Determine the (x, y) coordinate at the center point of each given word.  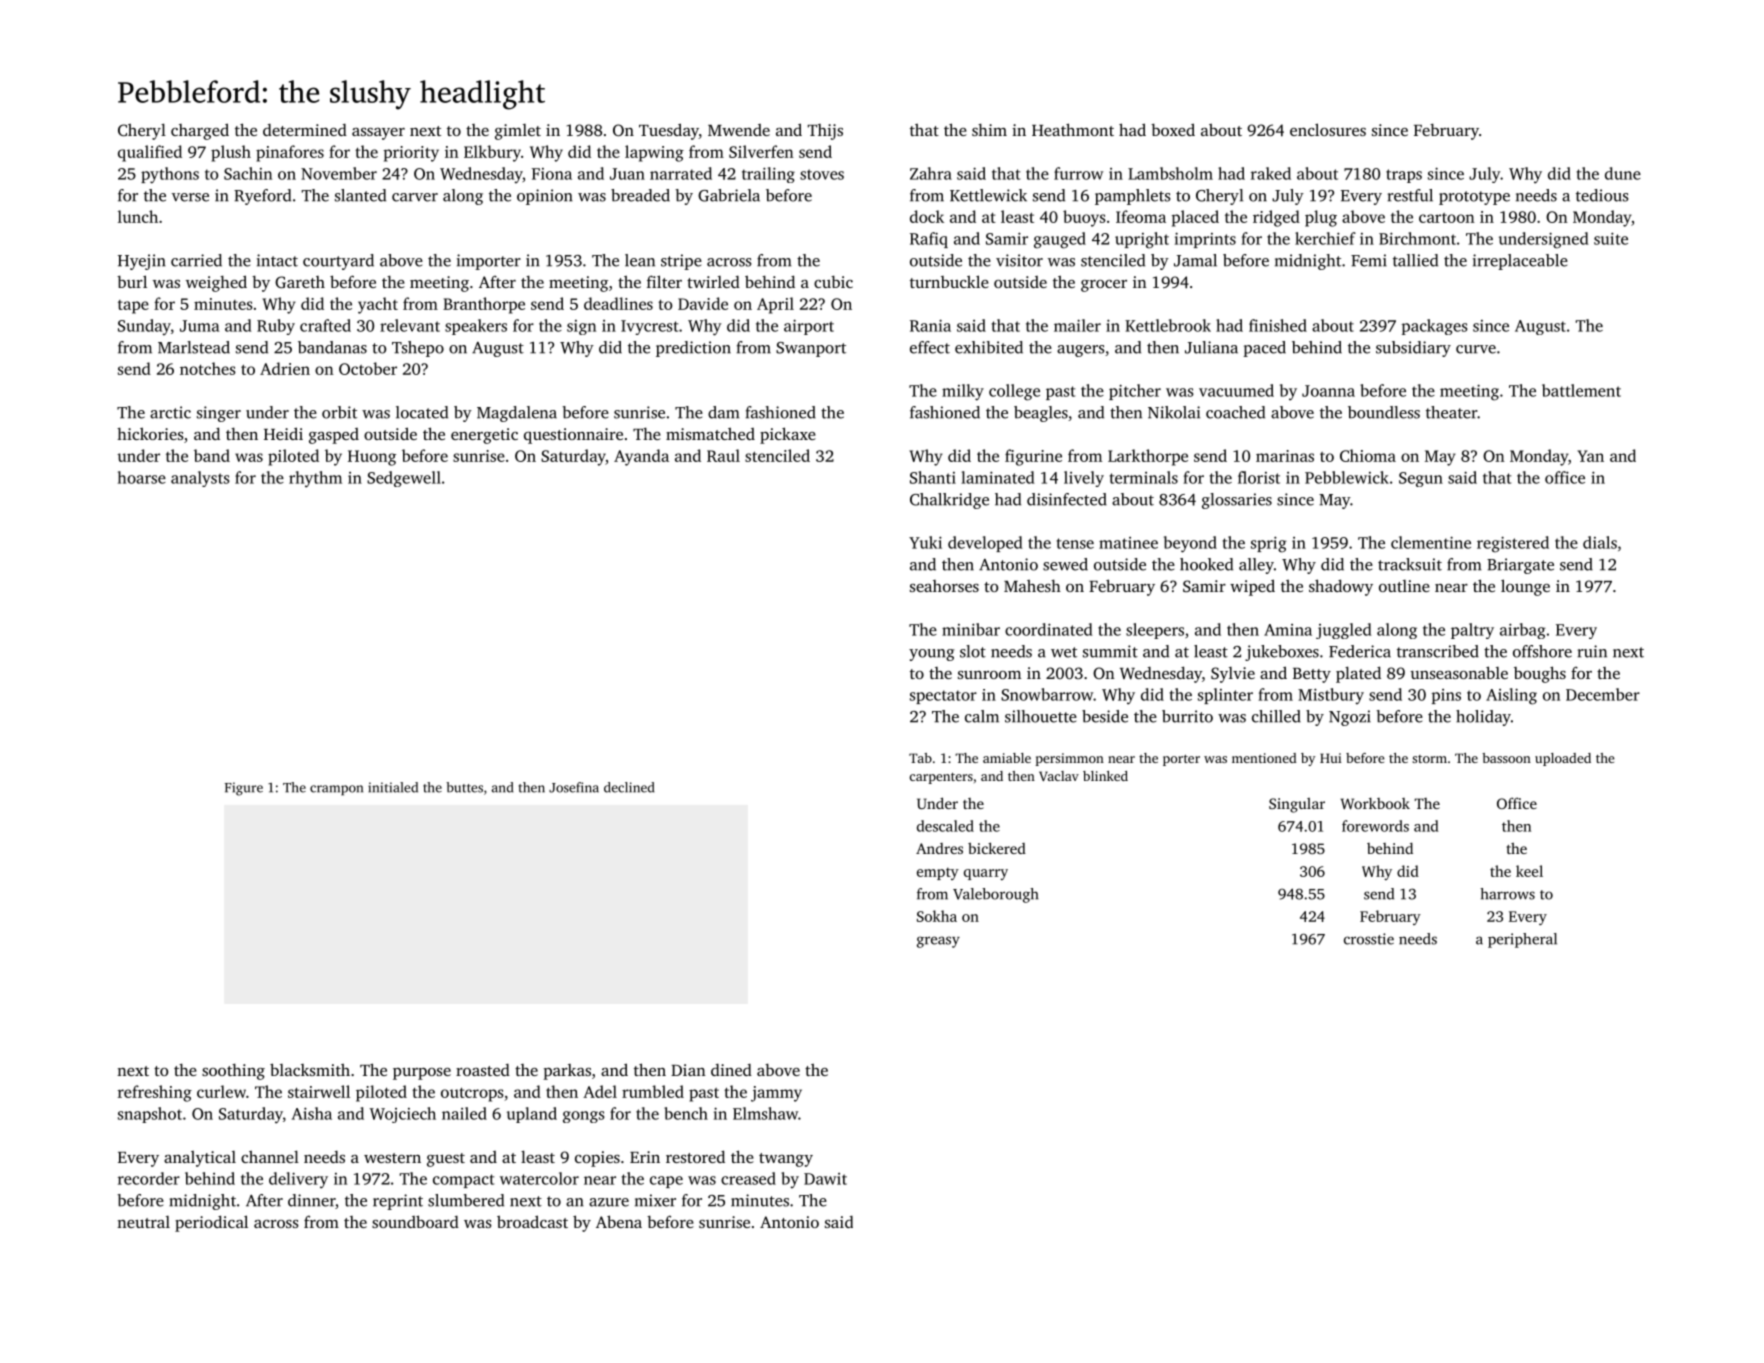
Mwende (739, 130)
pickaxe (788, 435)
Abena (619, 1221)
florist (1259, 477)
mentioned (1264, 758)
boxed (1173, 129)
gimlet (518, 132)
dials (1600, 542)
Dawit (825, 1179)
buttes (464, 787)
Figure (244, 789)
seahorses (944, 586)
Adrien (285, 368)
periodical (211, 1223)
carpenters (941, 778)
